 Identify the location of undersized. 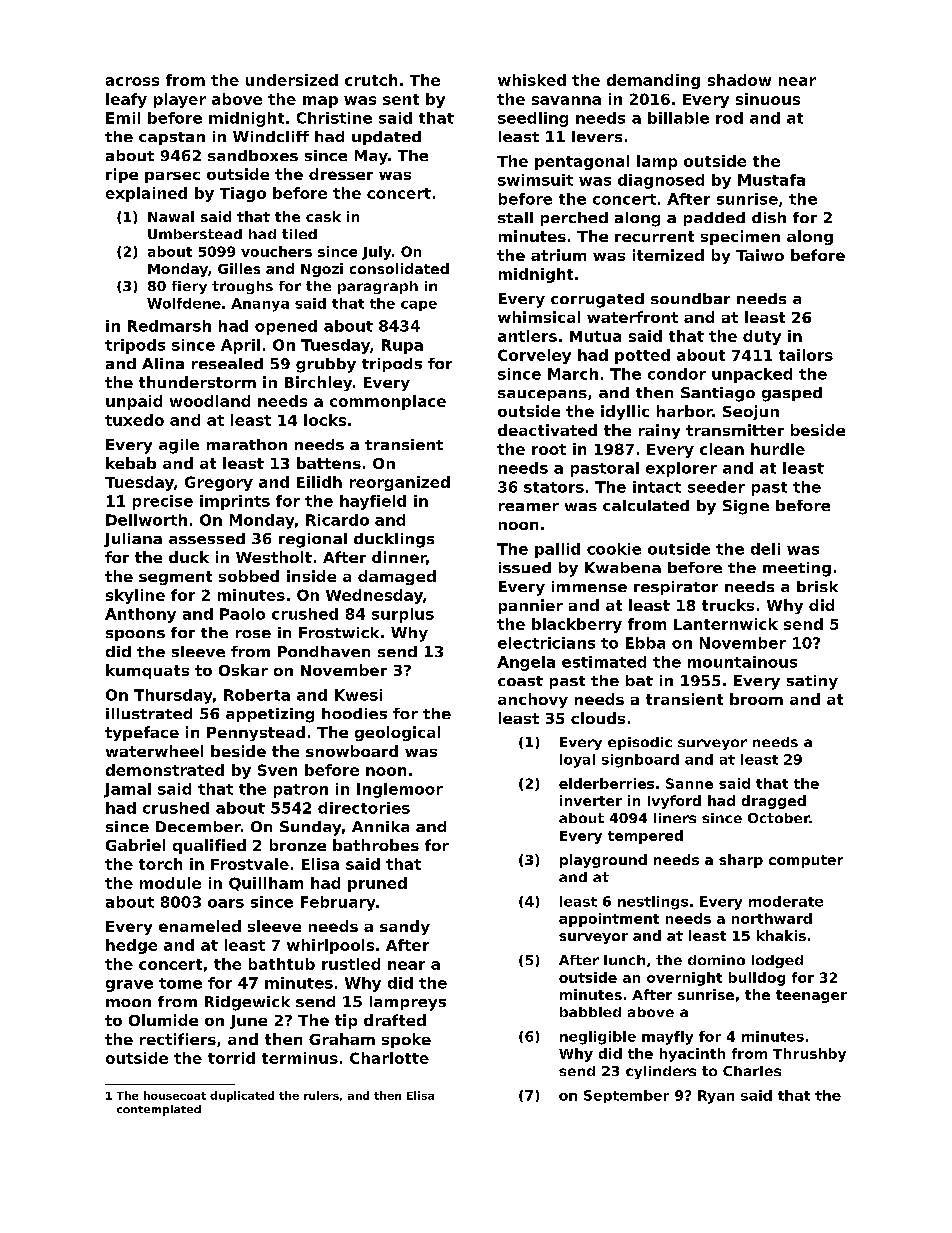
(292, 80).
